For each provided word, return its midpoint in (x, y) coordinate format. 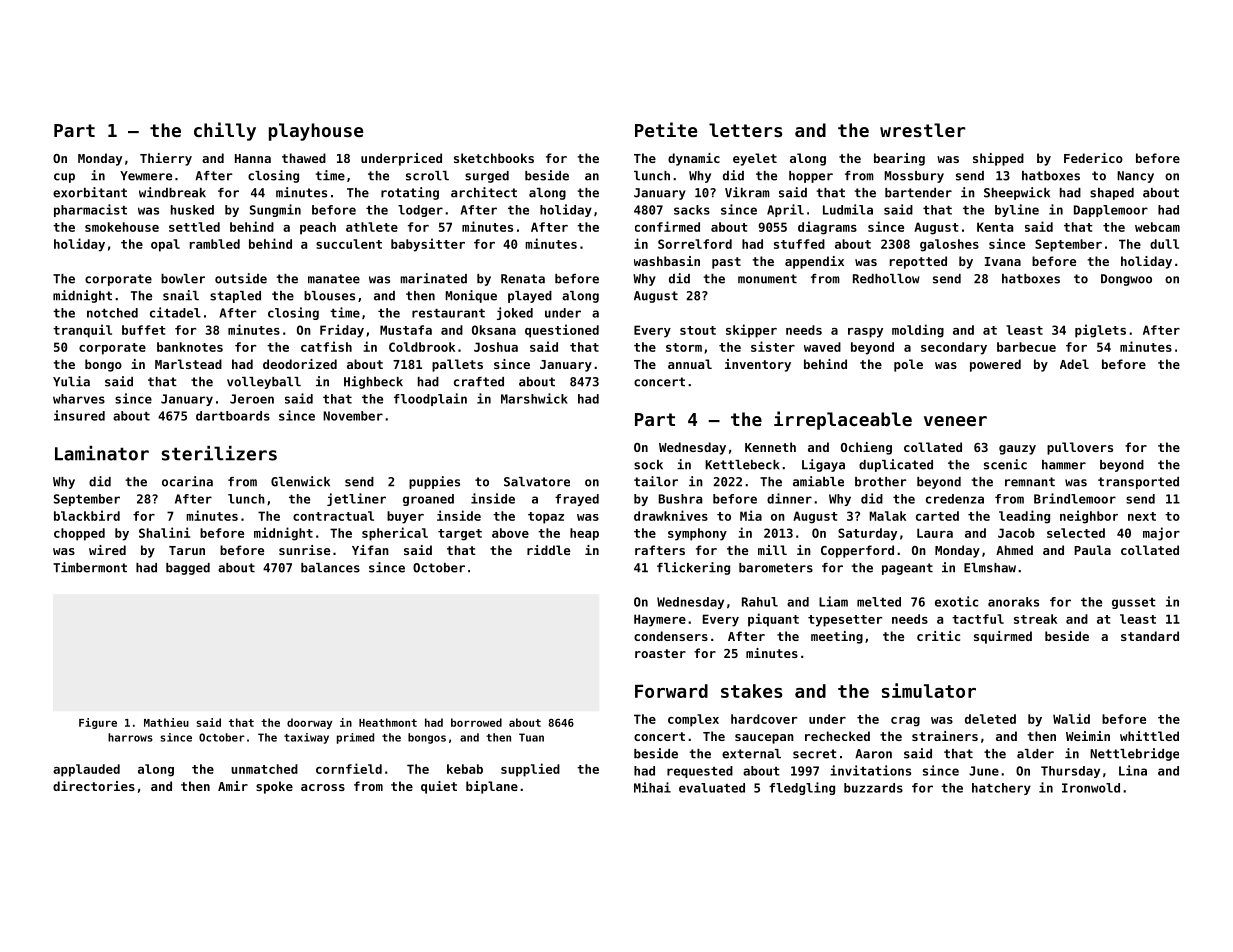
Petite (666, 129)
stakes (751, 691)
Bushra (680, 499)
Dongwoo (1126, 280)
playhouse (316, 132)
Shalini (164, 532)
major (1161, 534)
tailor (656, 481)
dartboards (233, 416)
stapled (235, 297)
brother (881, 482)
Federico (1093, 158)
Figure (98, 723)
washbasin (667, 261)
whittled (1149, 736)
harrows (130, 737)
